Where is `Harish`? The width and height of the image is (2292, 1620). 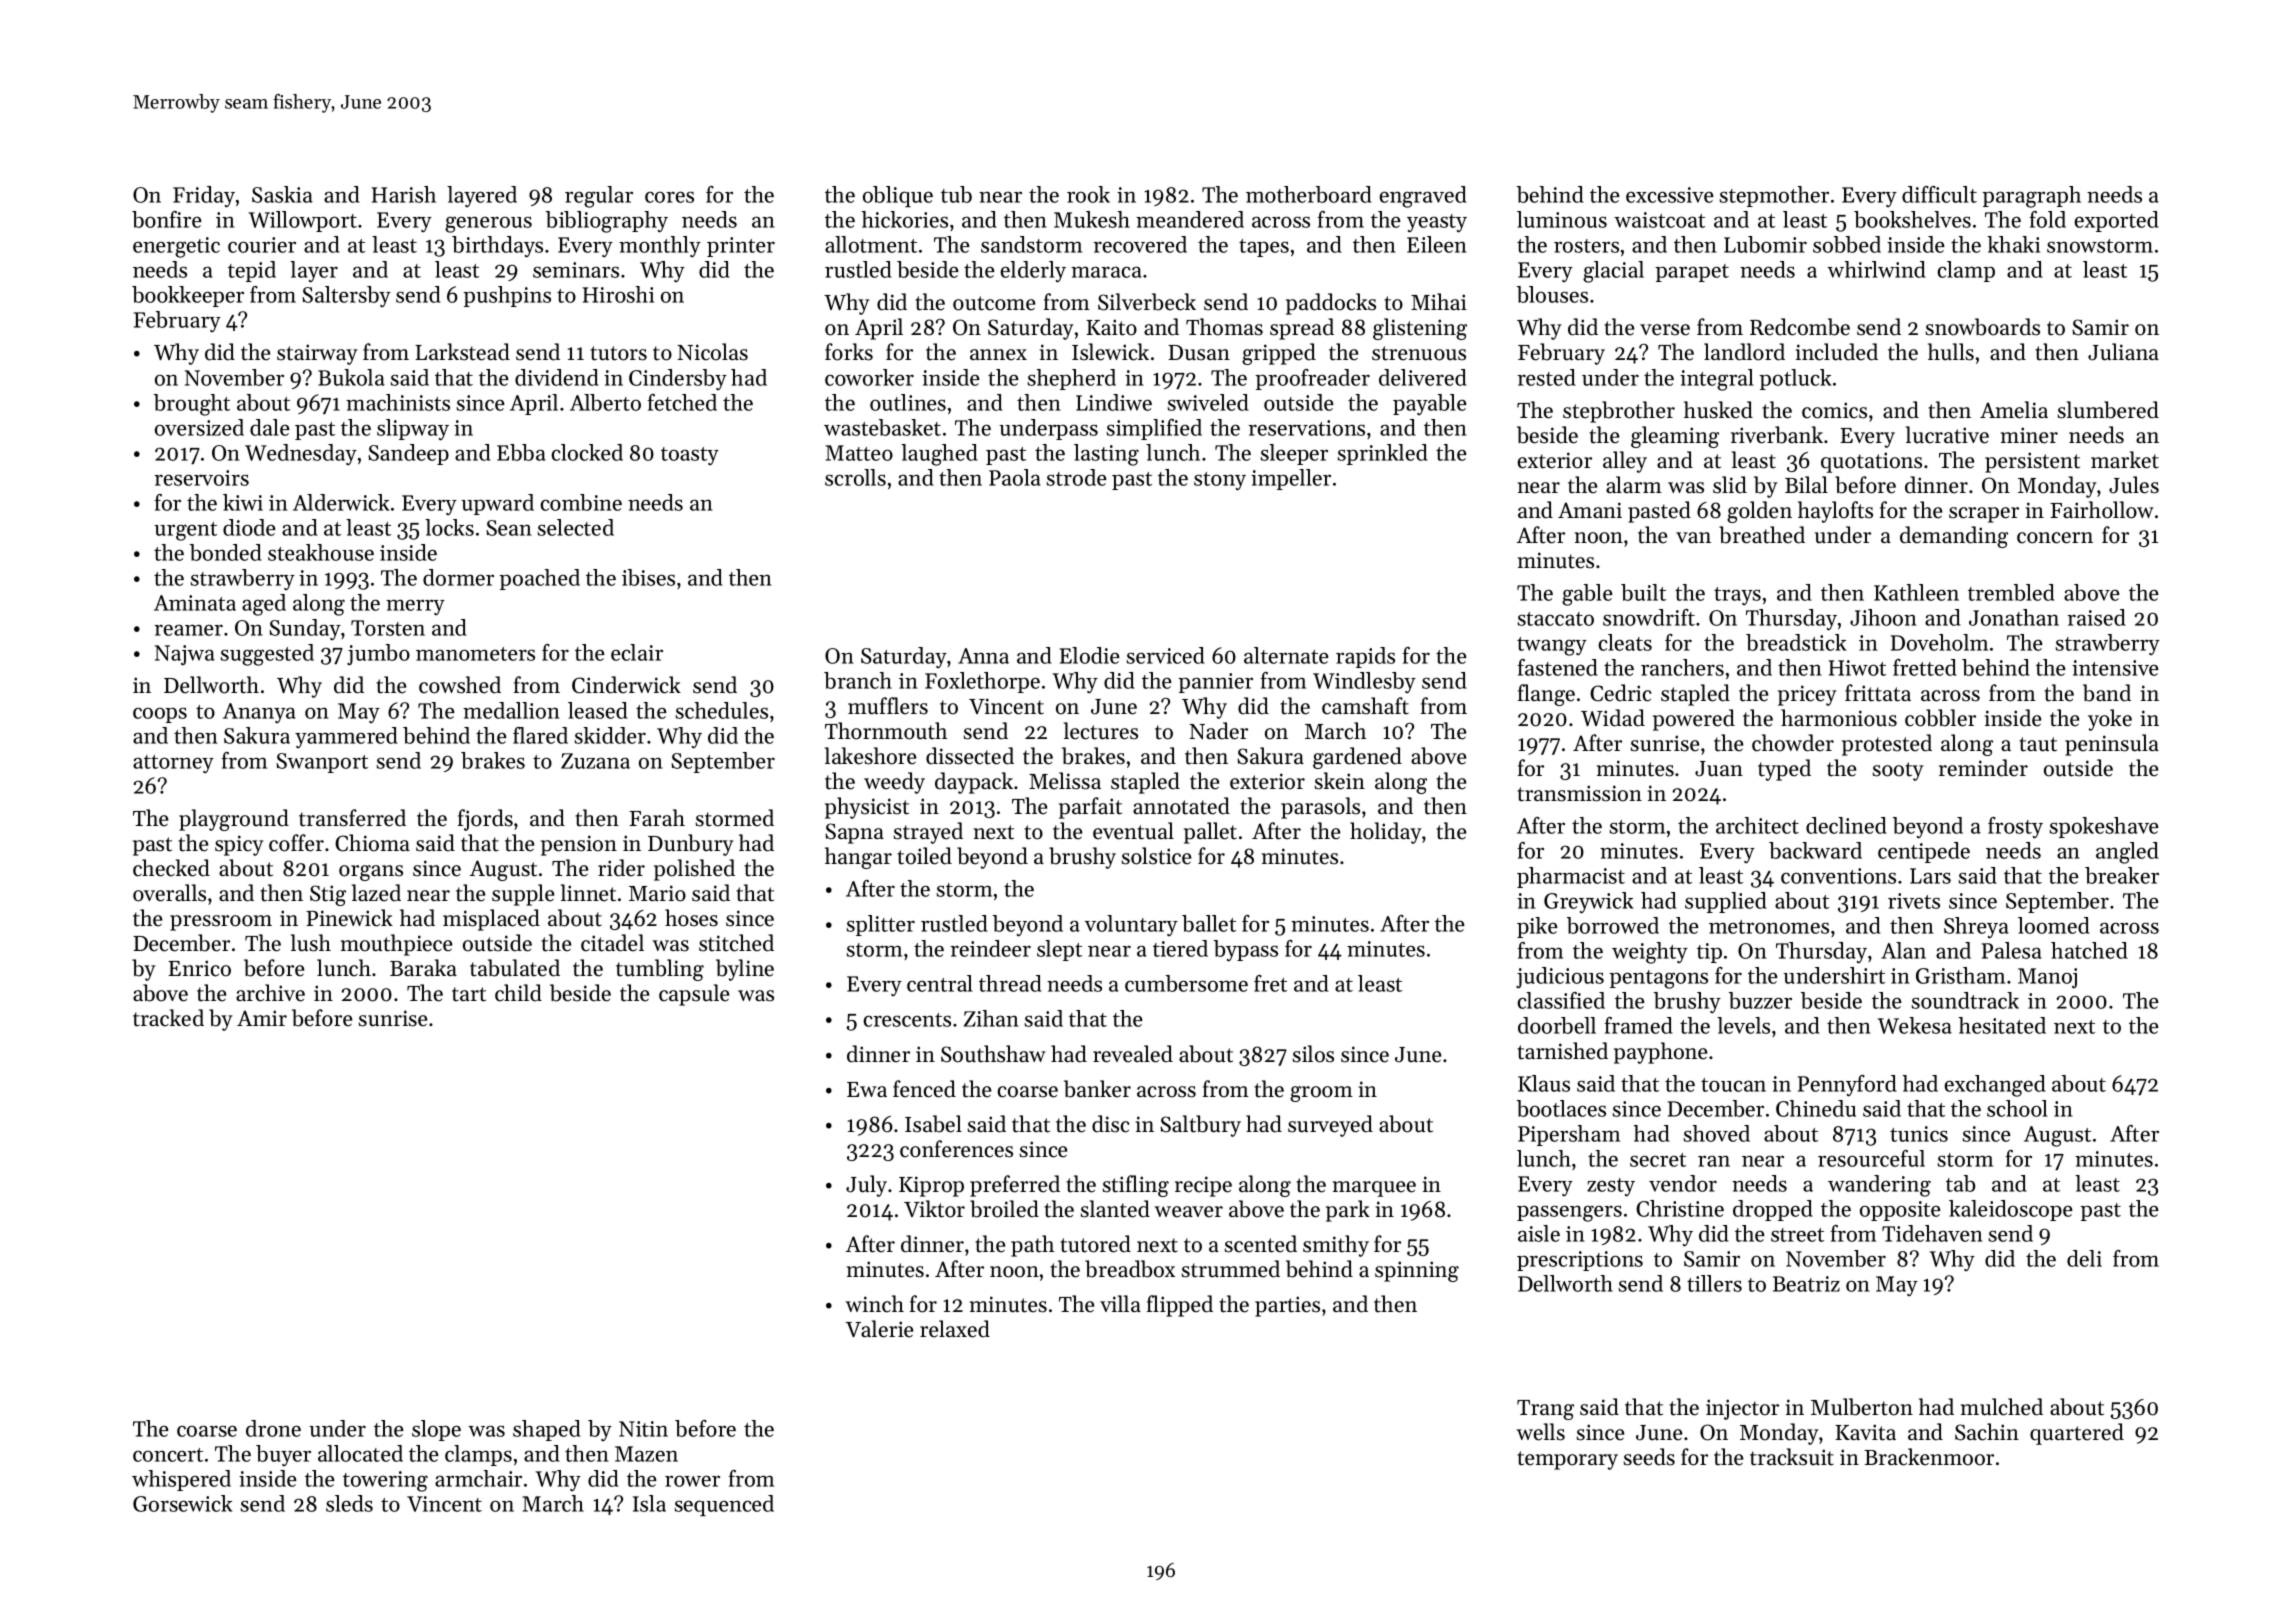
Harish is located at coordinates (404, 194).
